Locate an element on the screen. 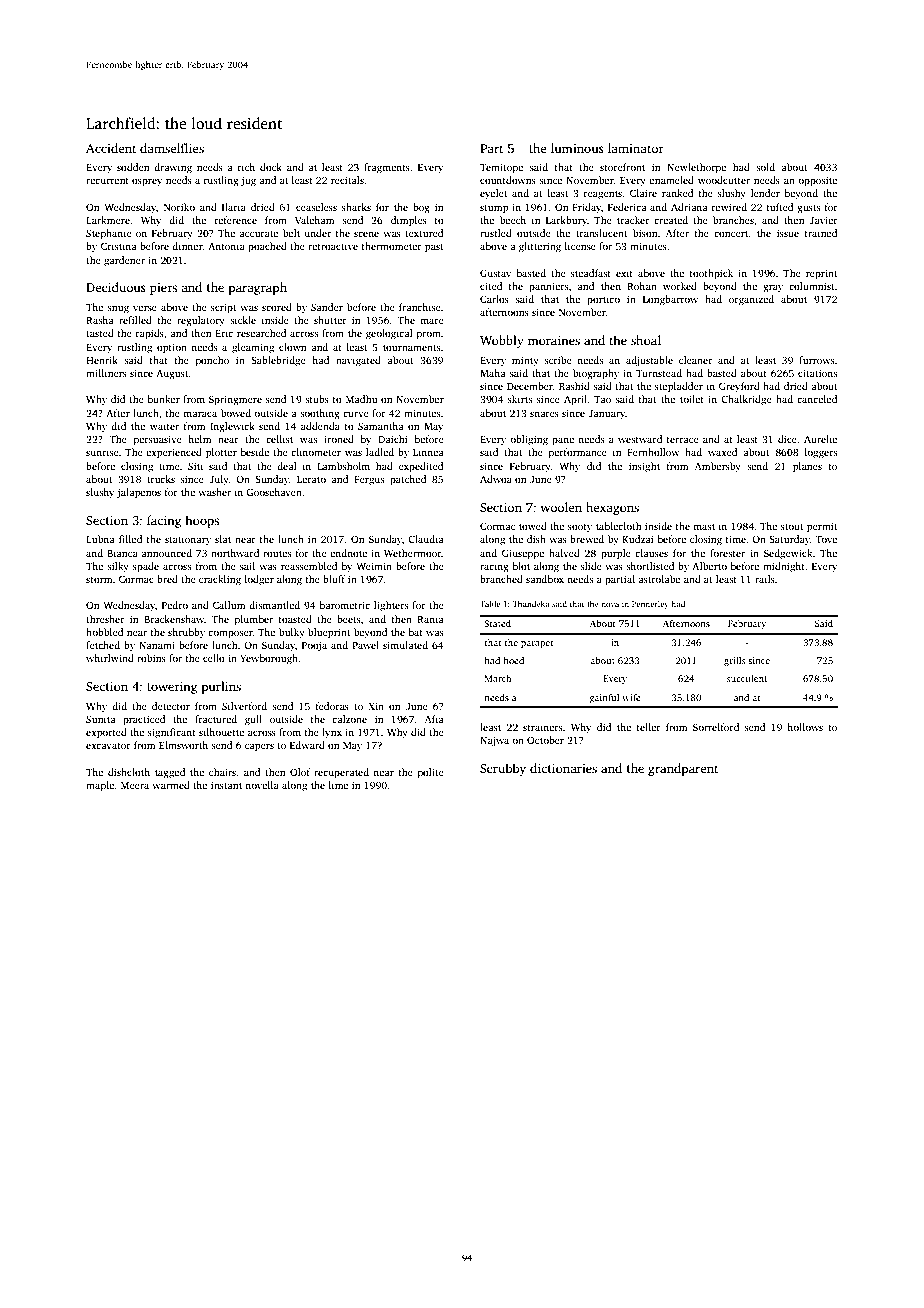 The width and height of the screenshot is (924, 1308). towed is located at coordinates (533, 526).
